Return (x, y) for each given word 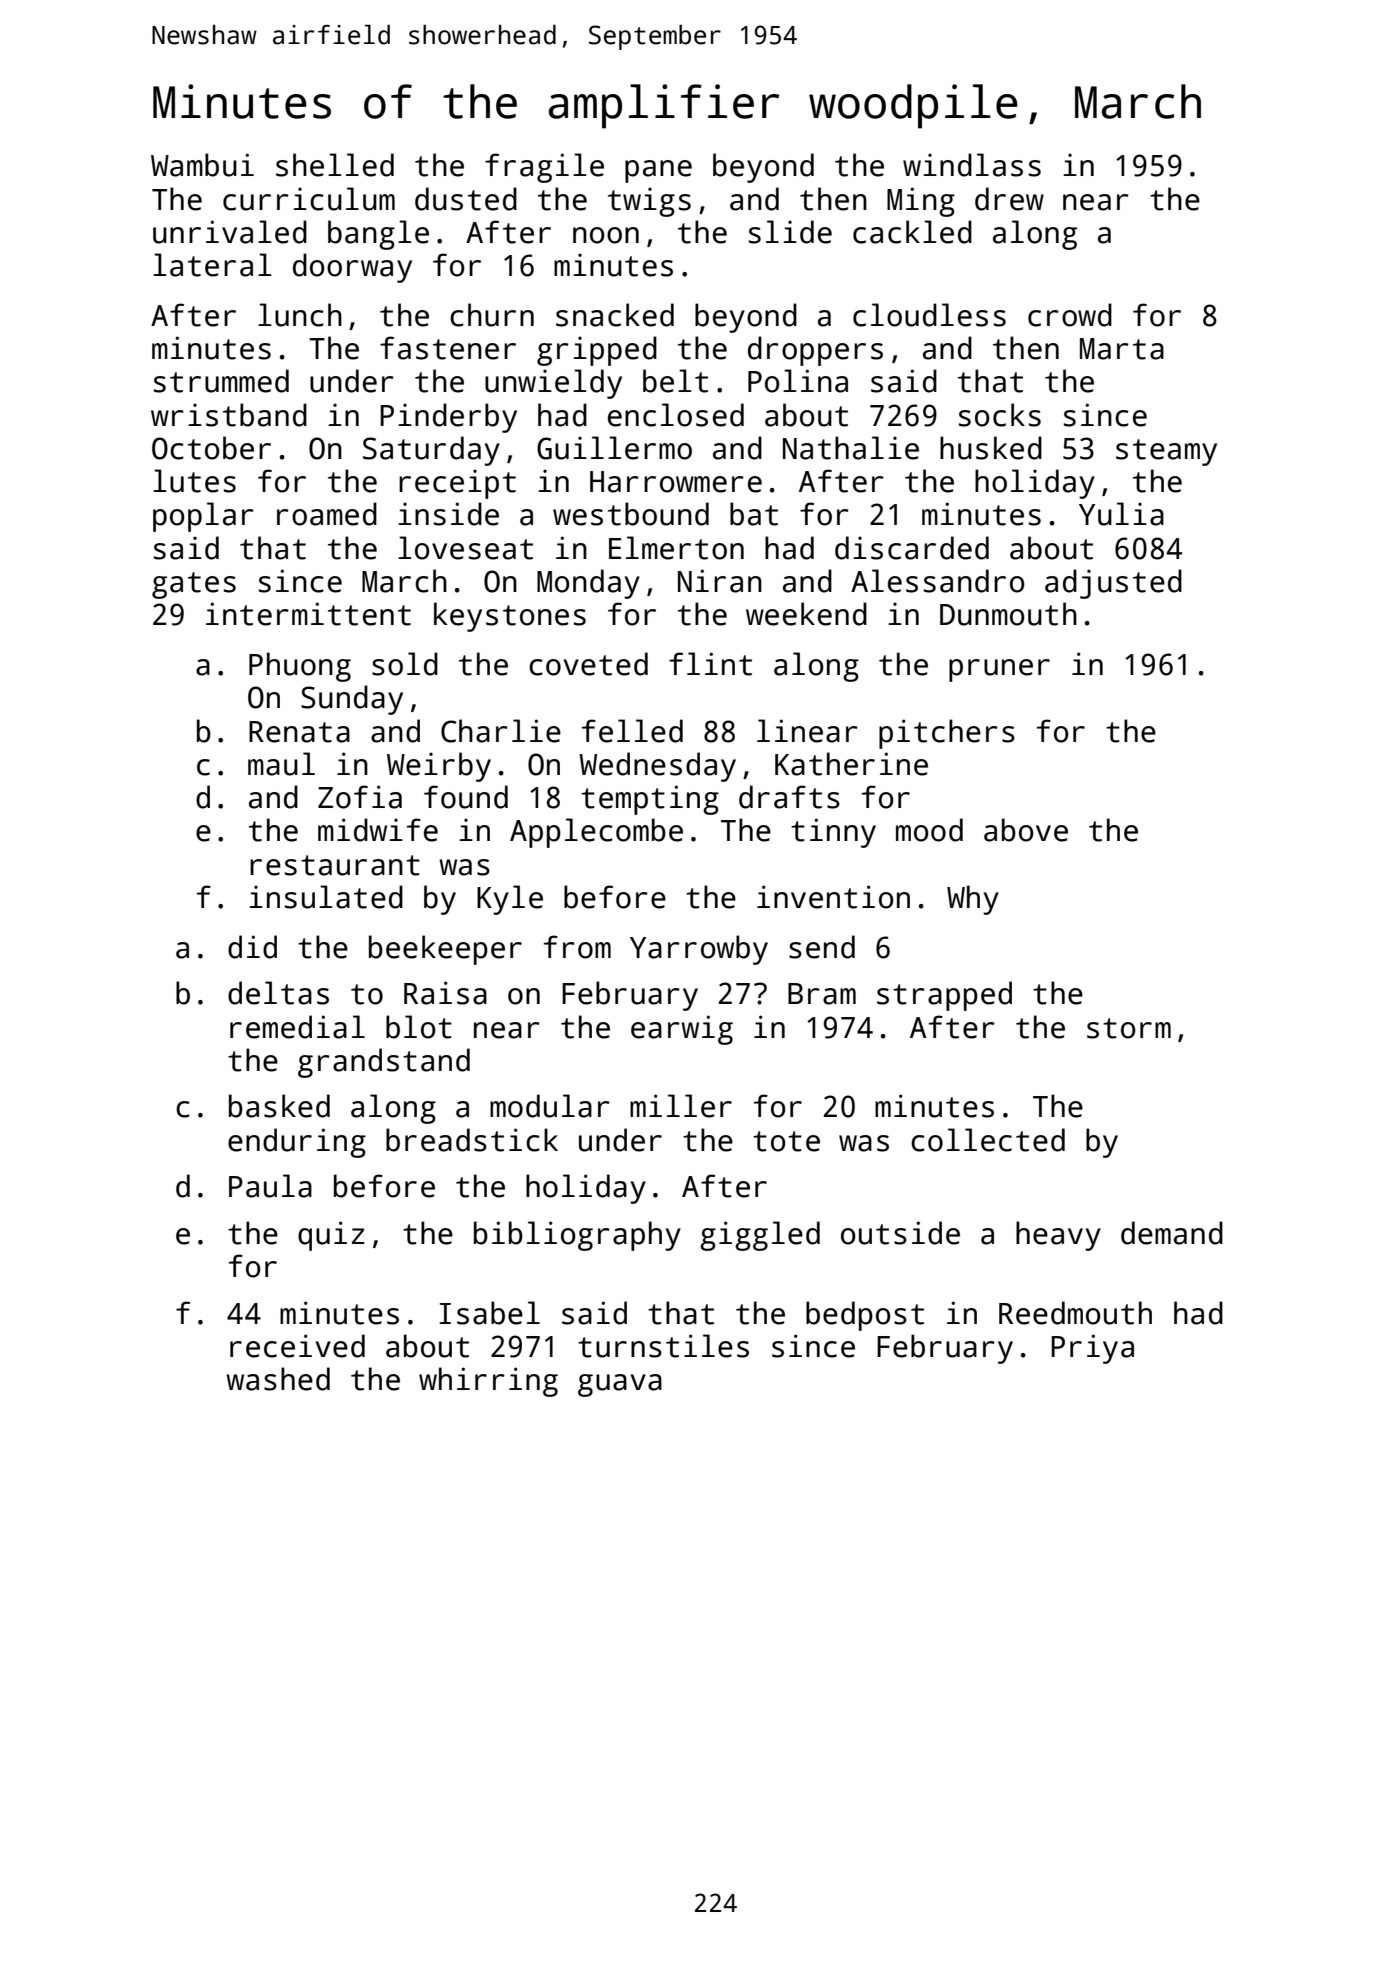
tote (786, 1141)
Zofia (360, 797)
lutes (194, 481)
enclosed (676, 415)
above (1026, 830)
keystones (510, 617)
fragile (544, 168)
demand (1172, 1233)
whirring (488, 1382)
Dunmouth (1008, 614)
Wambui (202, 165)
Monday (588, 584)
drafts (789, 797)
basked (279, 1106)
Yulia (1121, 514)
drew (1009, 199)
